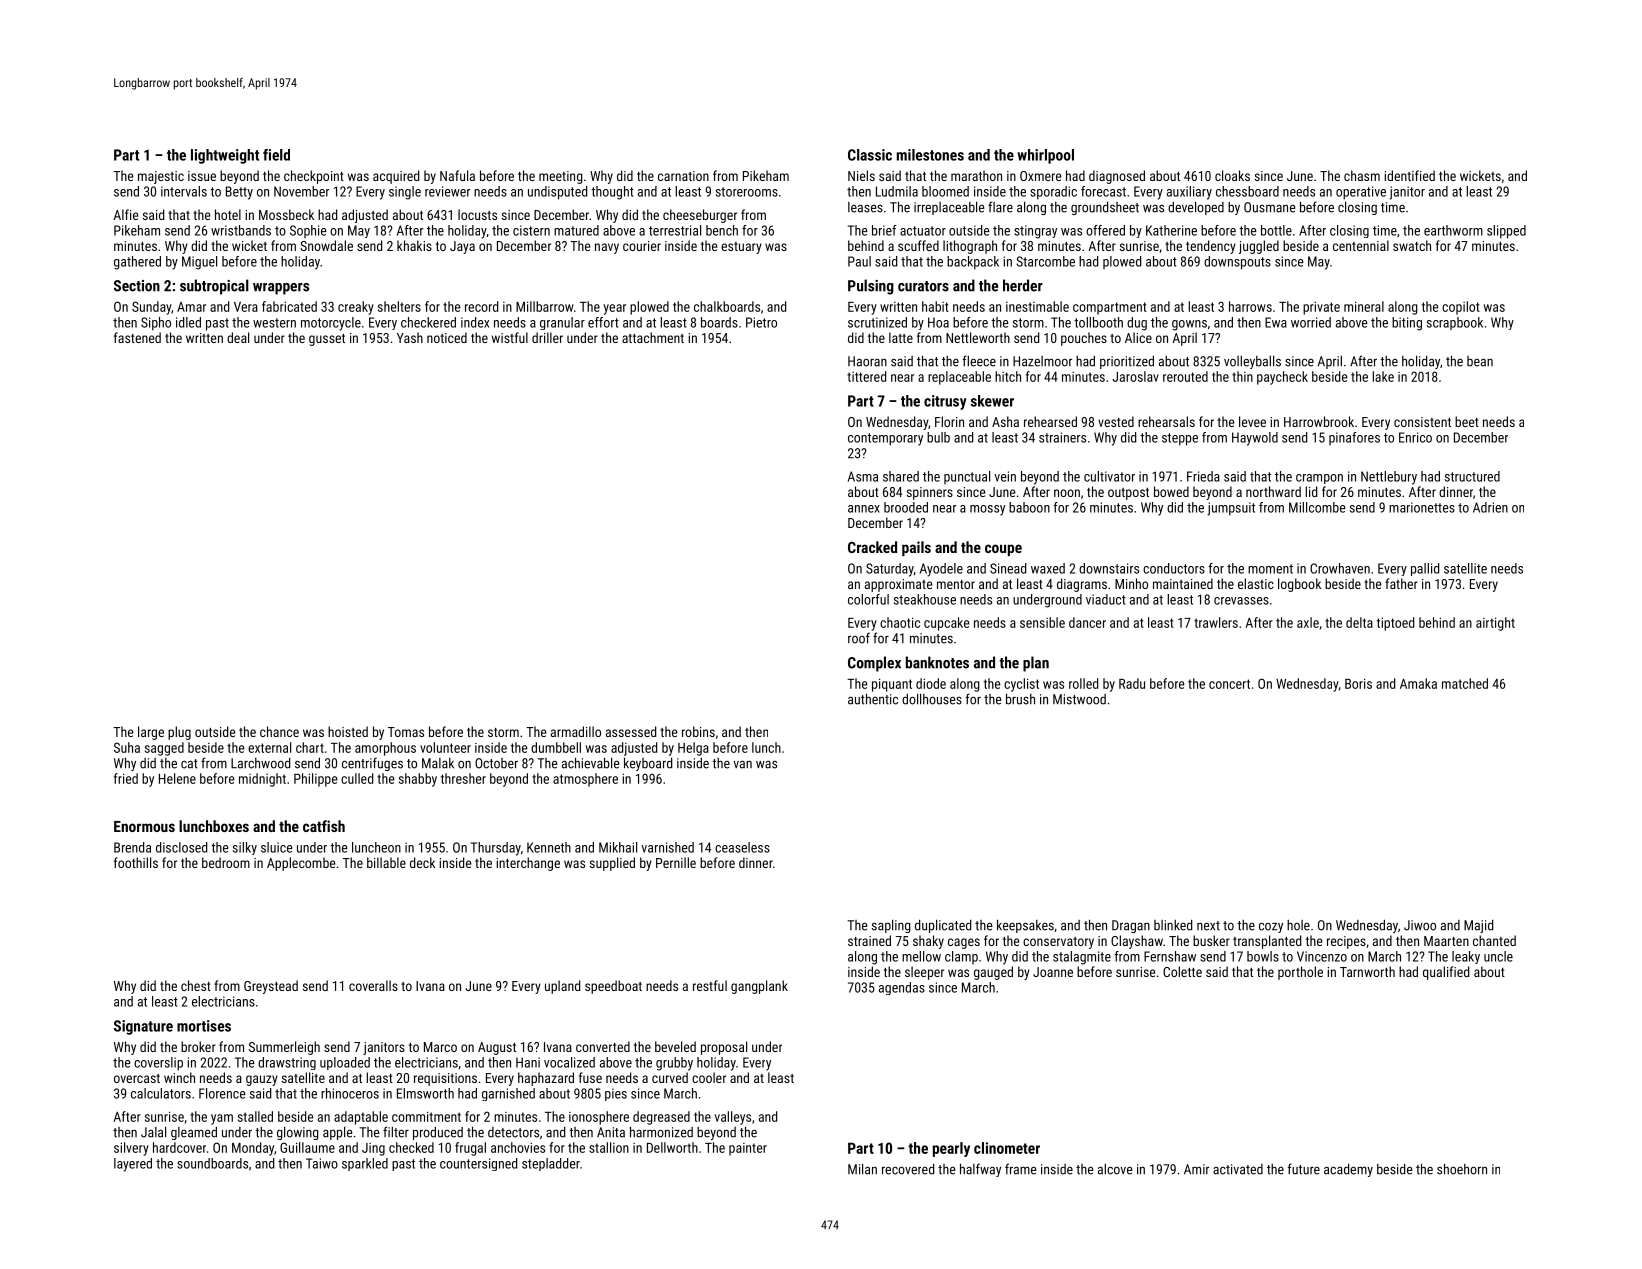 Image resolution: width=1642 pixels, height=1269 pixels. What do you see at coordinates (924, 973) in the screenshot?
I see `sleeper` at bounding box center [924, 973].
